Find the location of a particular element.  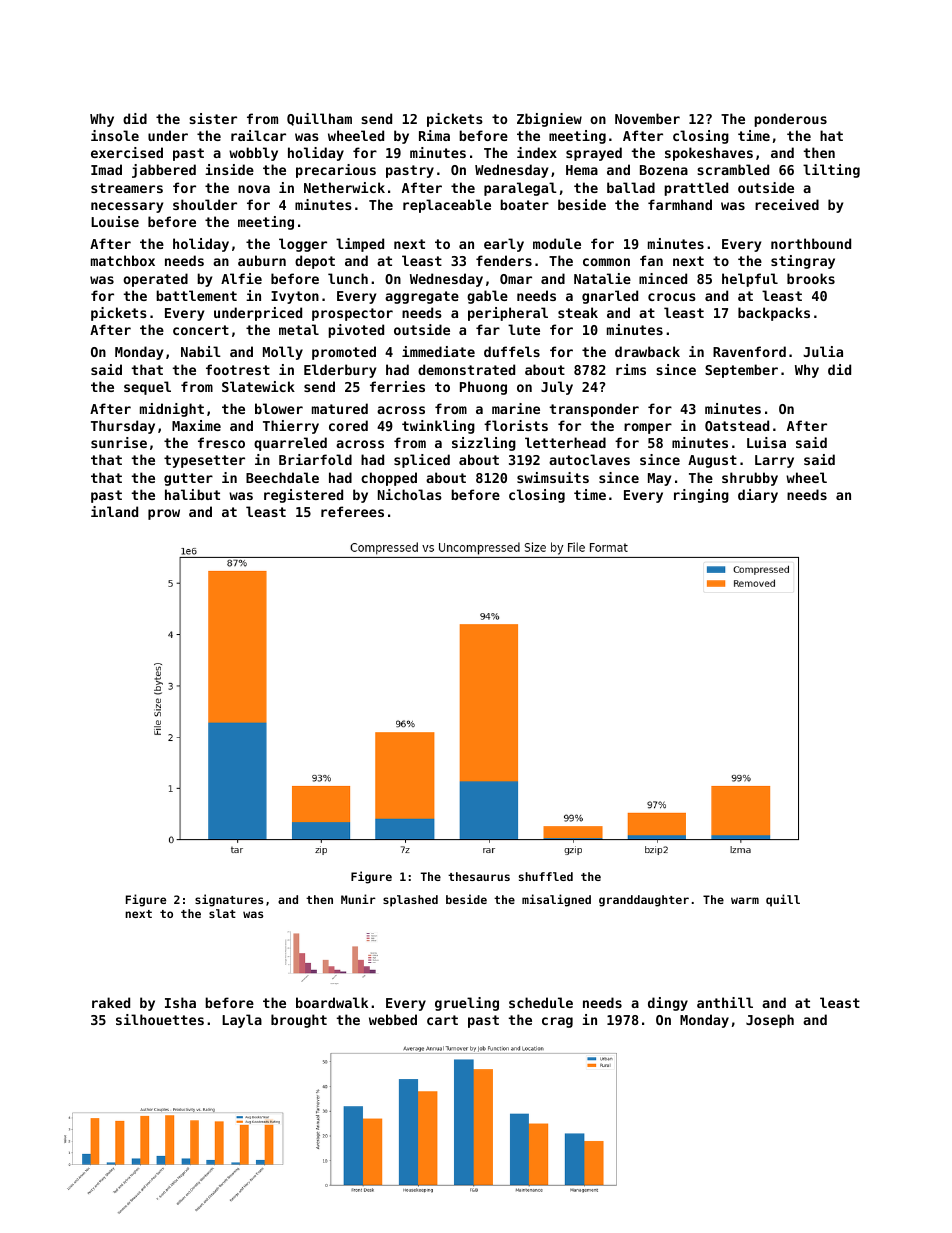

Isha is located at coordinates (180, 1002).
